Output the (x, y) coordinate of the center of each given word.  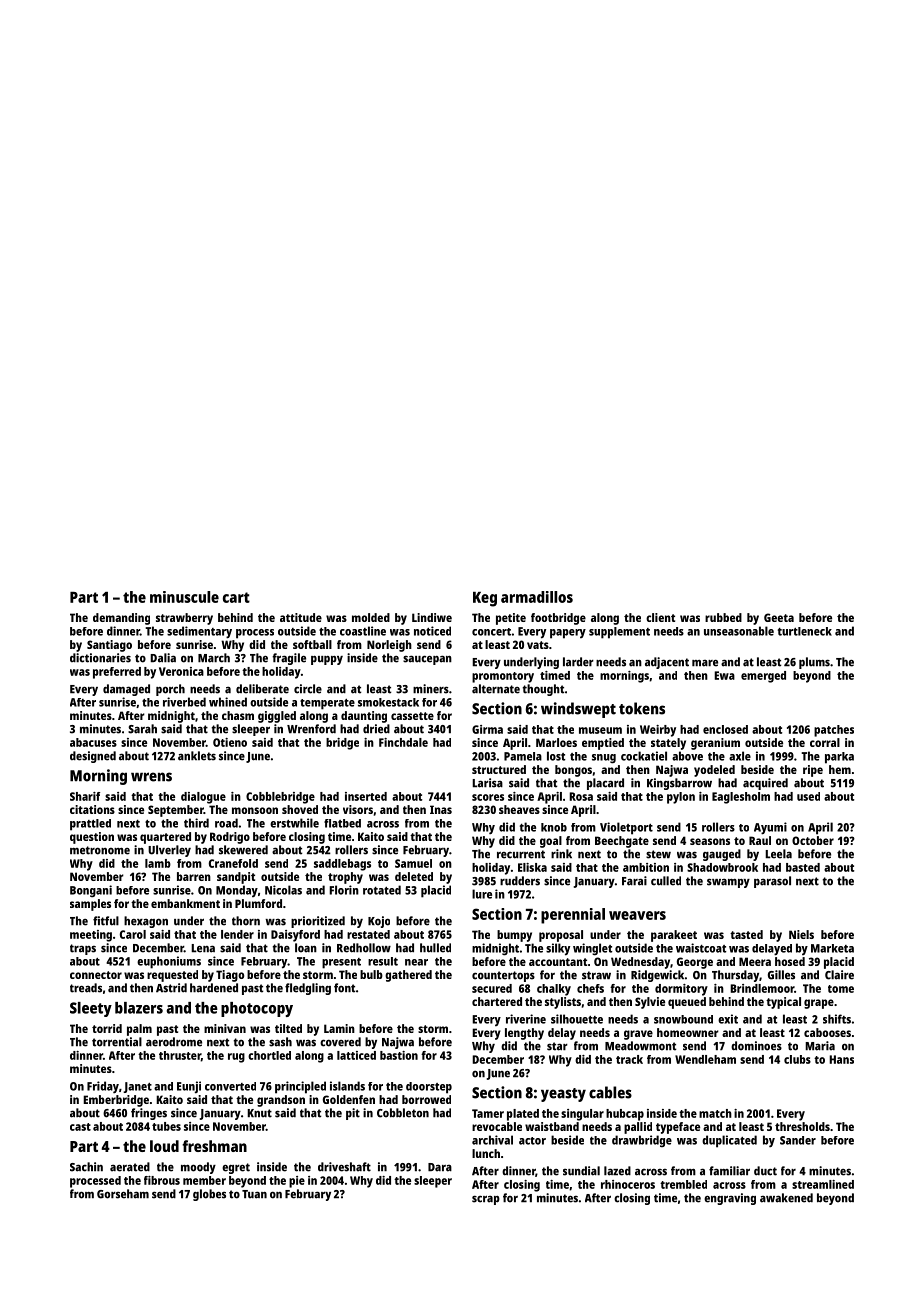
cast (80, 1127)
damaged (126, 690)
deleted (414, 876)
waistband (552, 1126)
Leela (778, 854)
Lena (203, 948)
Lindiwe (432, 617)
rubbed (723, 617)
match (715, 1113)
